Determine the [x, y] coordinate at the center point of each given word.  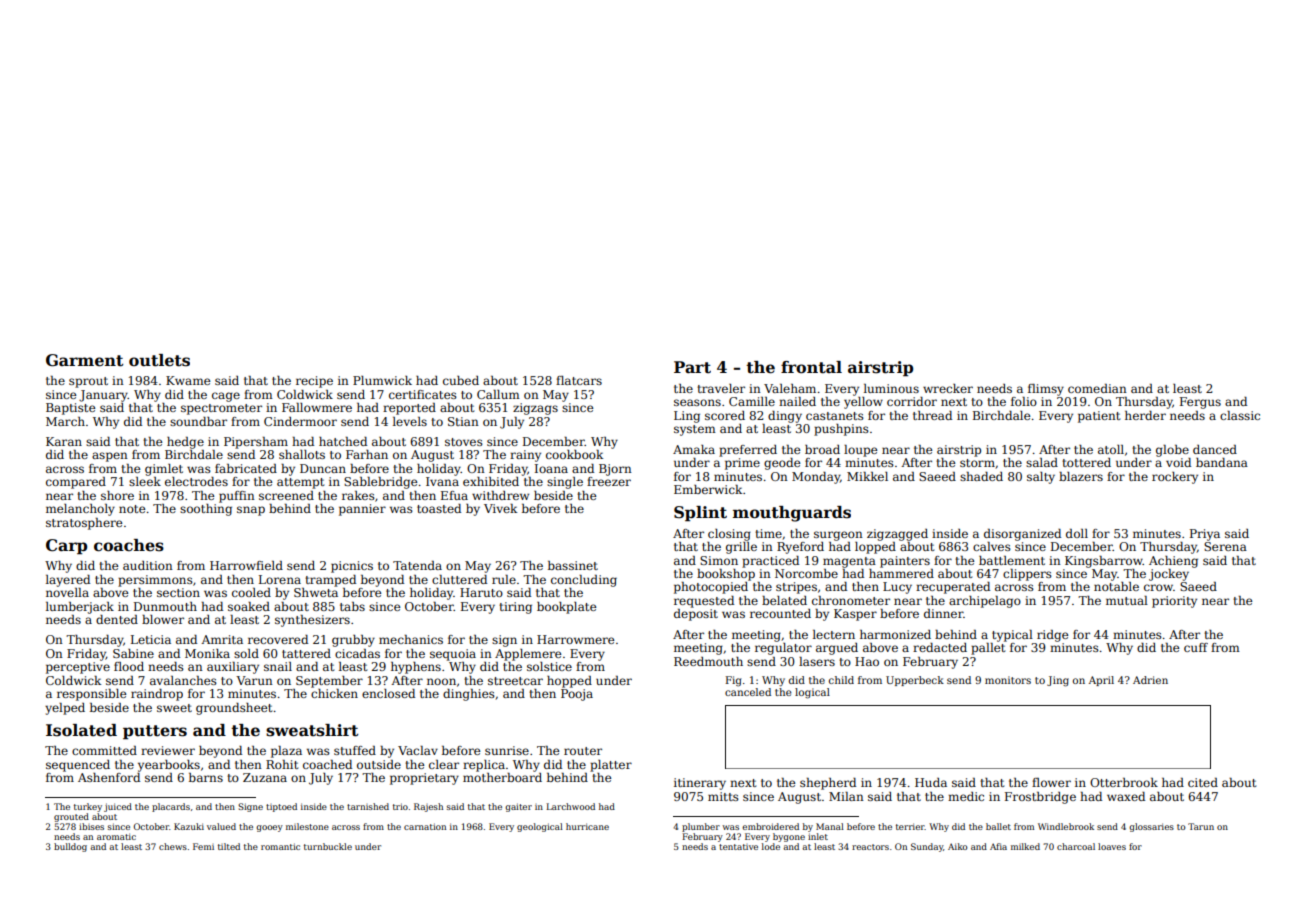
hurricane [587, 826]
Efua [454, 495]
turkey [88, 807]
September [329, 682]
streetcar [515, 681]
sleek [145, 481]
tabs [352, 606]
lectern [834, 634]
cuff [1196, 647]
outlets [159, 360]
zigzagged [897, 535]
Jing [1058, 681]
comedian [1097, 388]
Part [692, 367]
